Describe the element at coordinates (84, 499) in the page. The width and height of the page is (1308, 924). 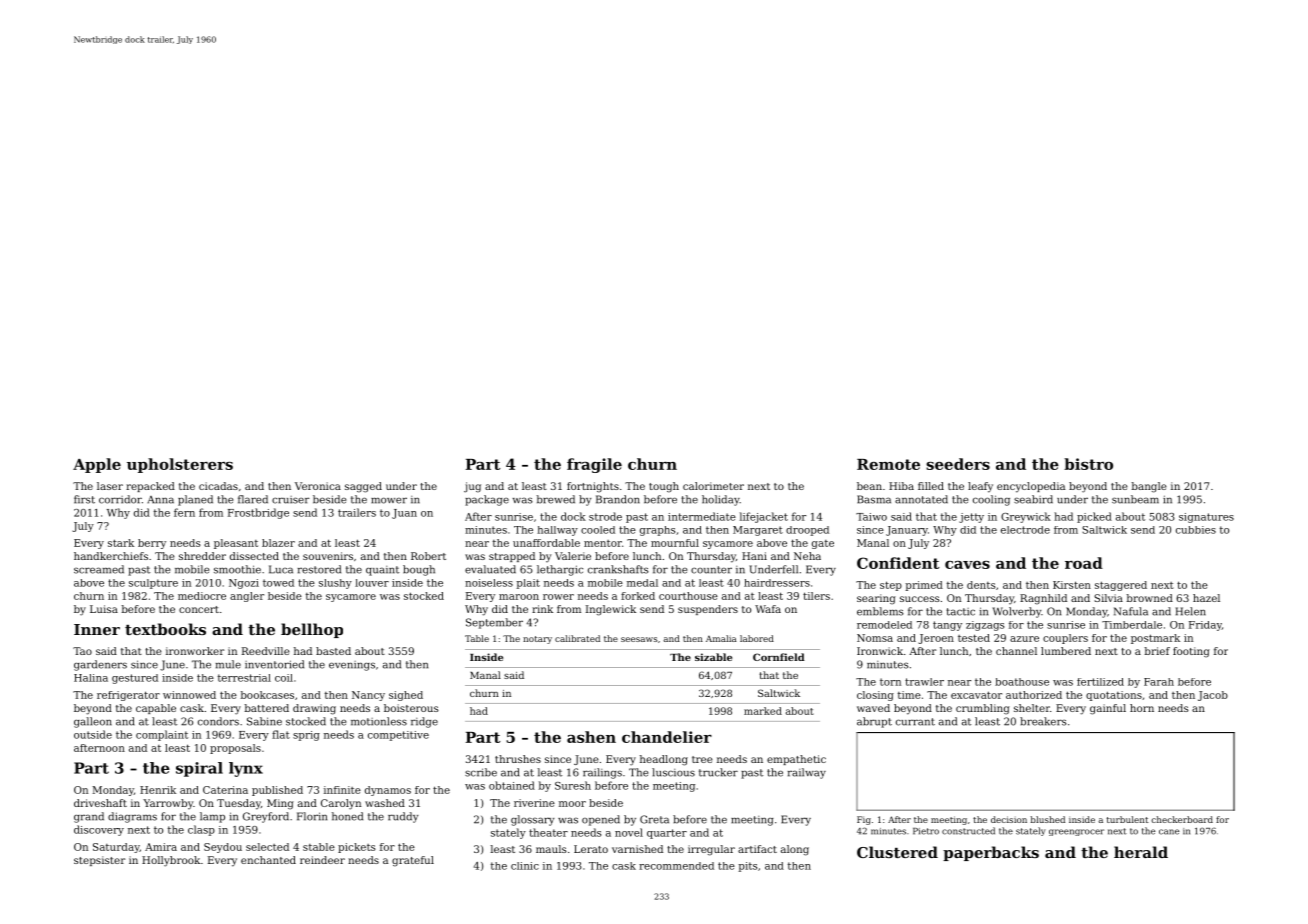
I see `first` at that location.
